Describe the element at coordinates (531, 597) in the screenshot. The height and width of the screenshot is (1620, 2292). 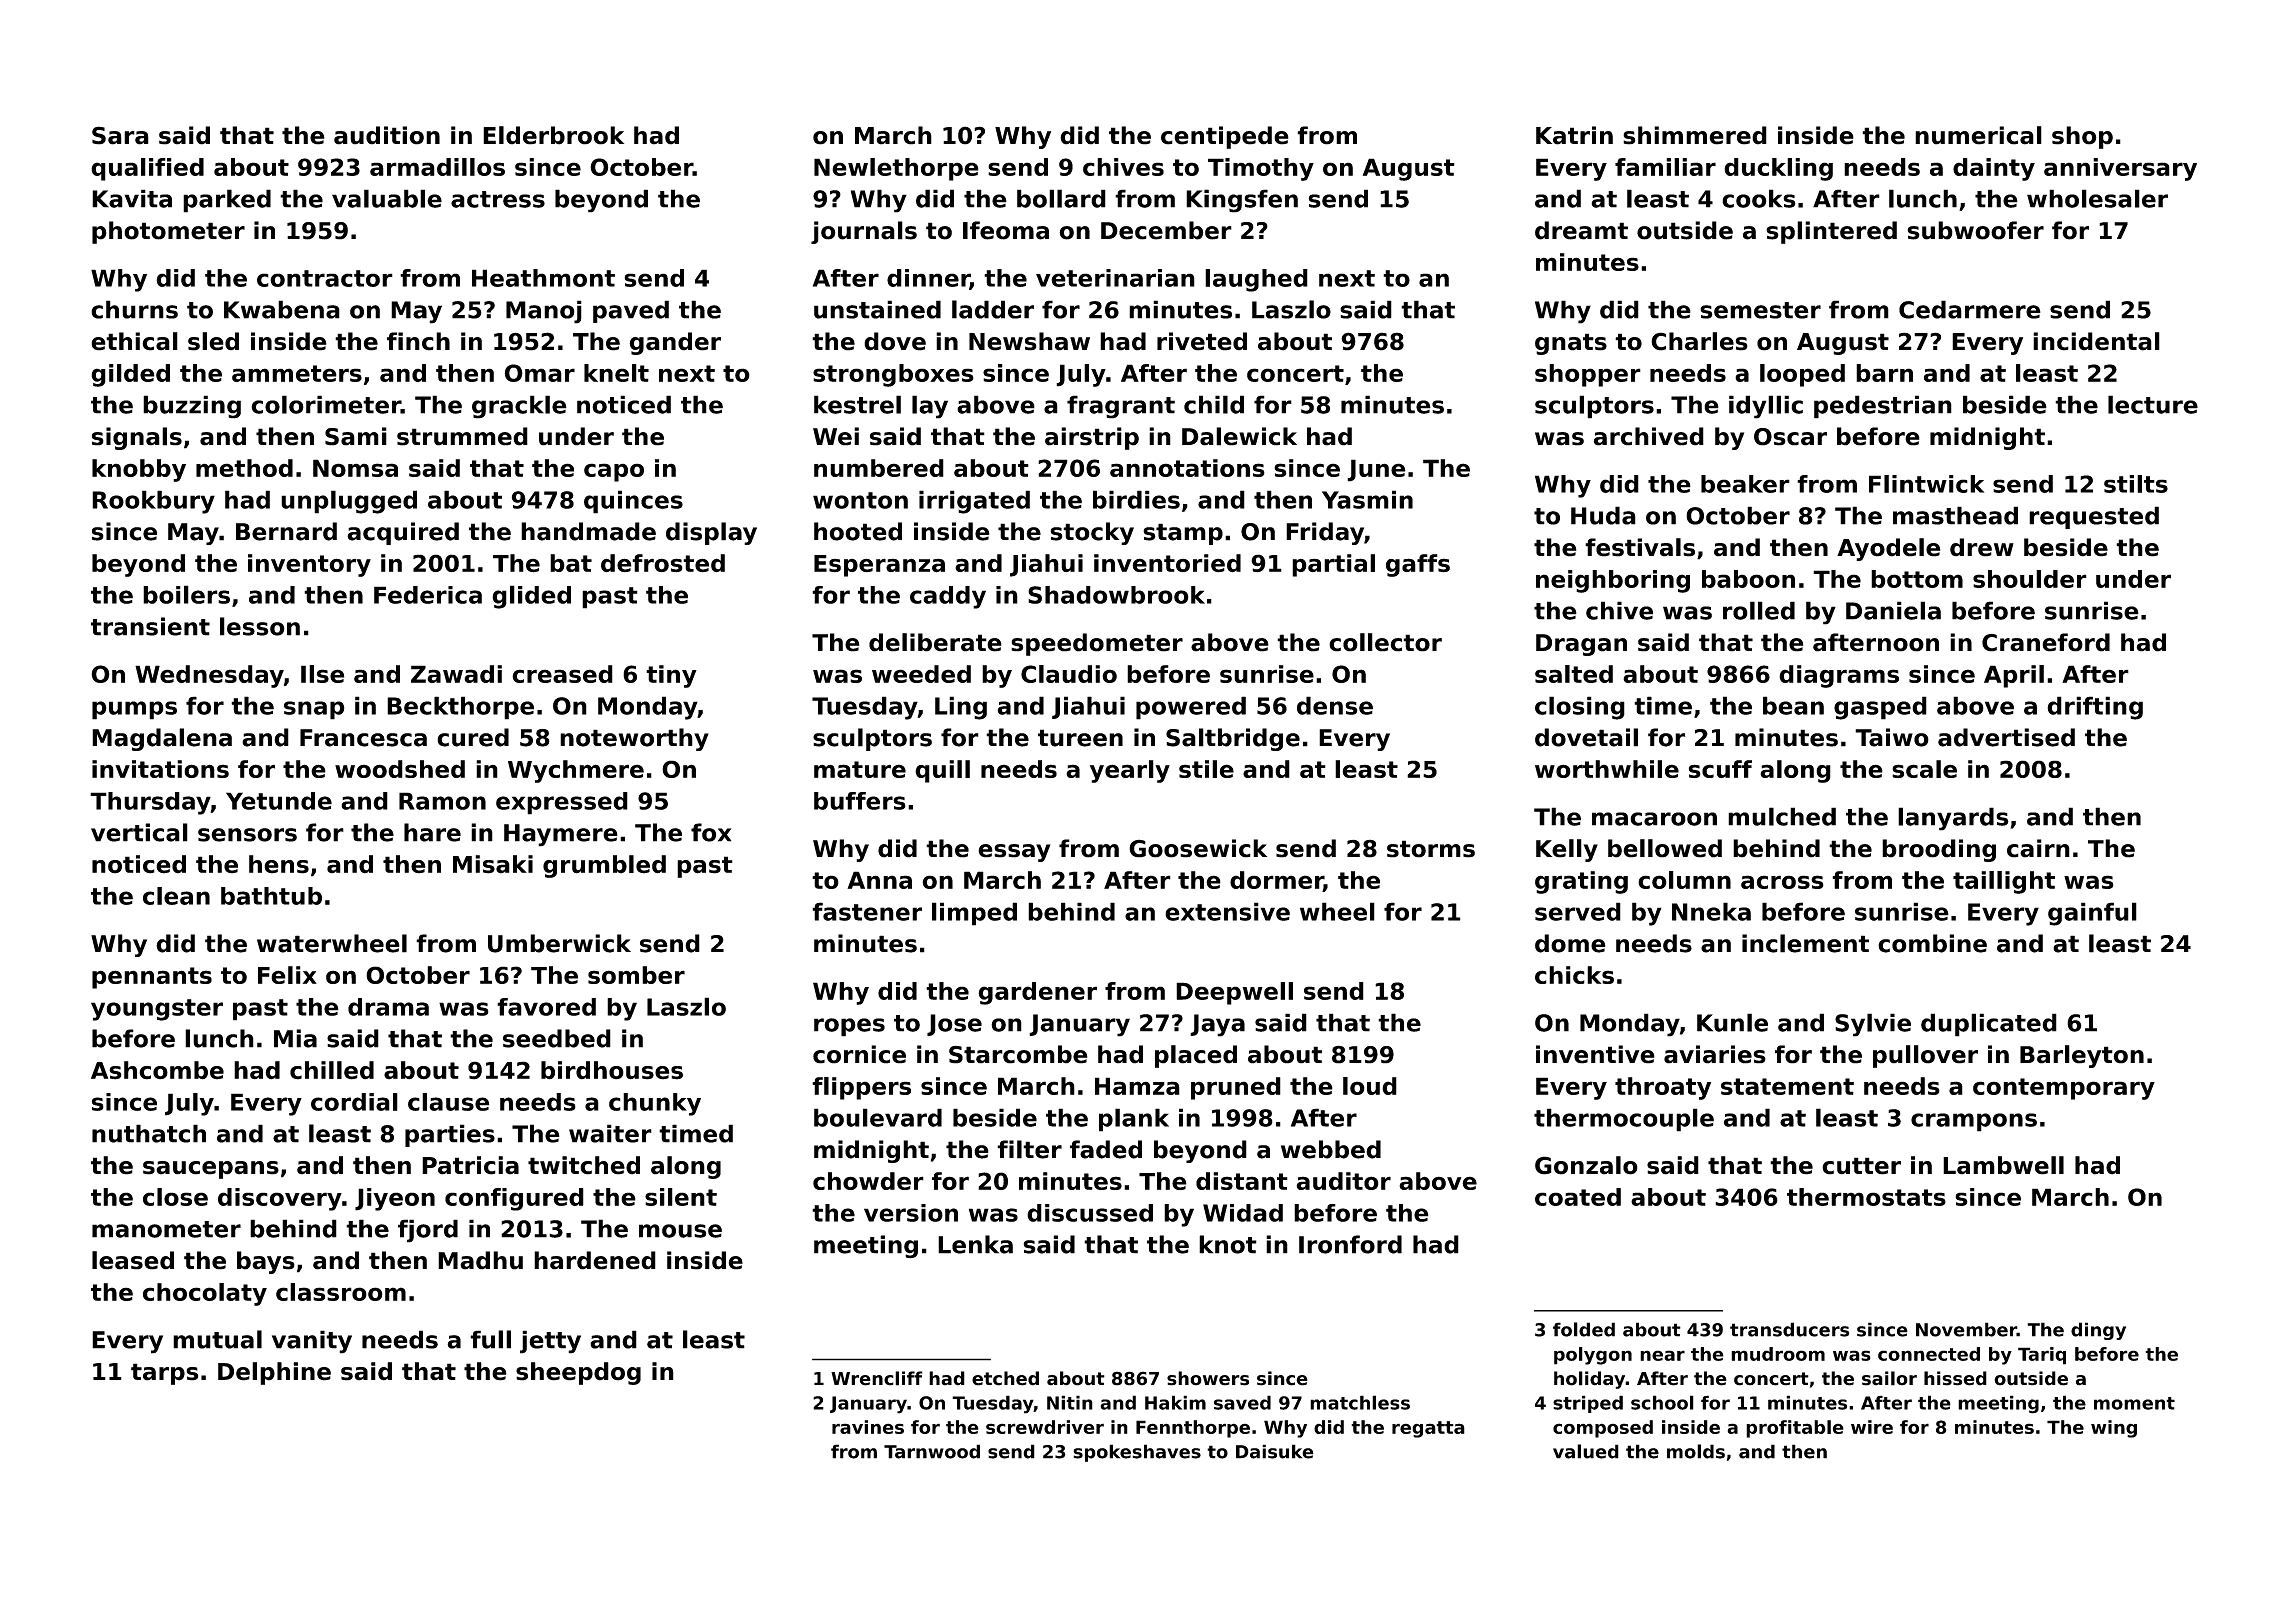
I see `glided` at that location.
